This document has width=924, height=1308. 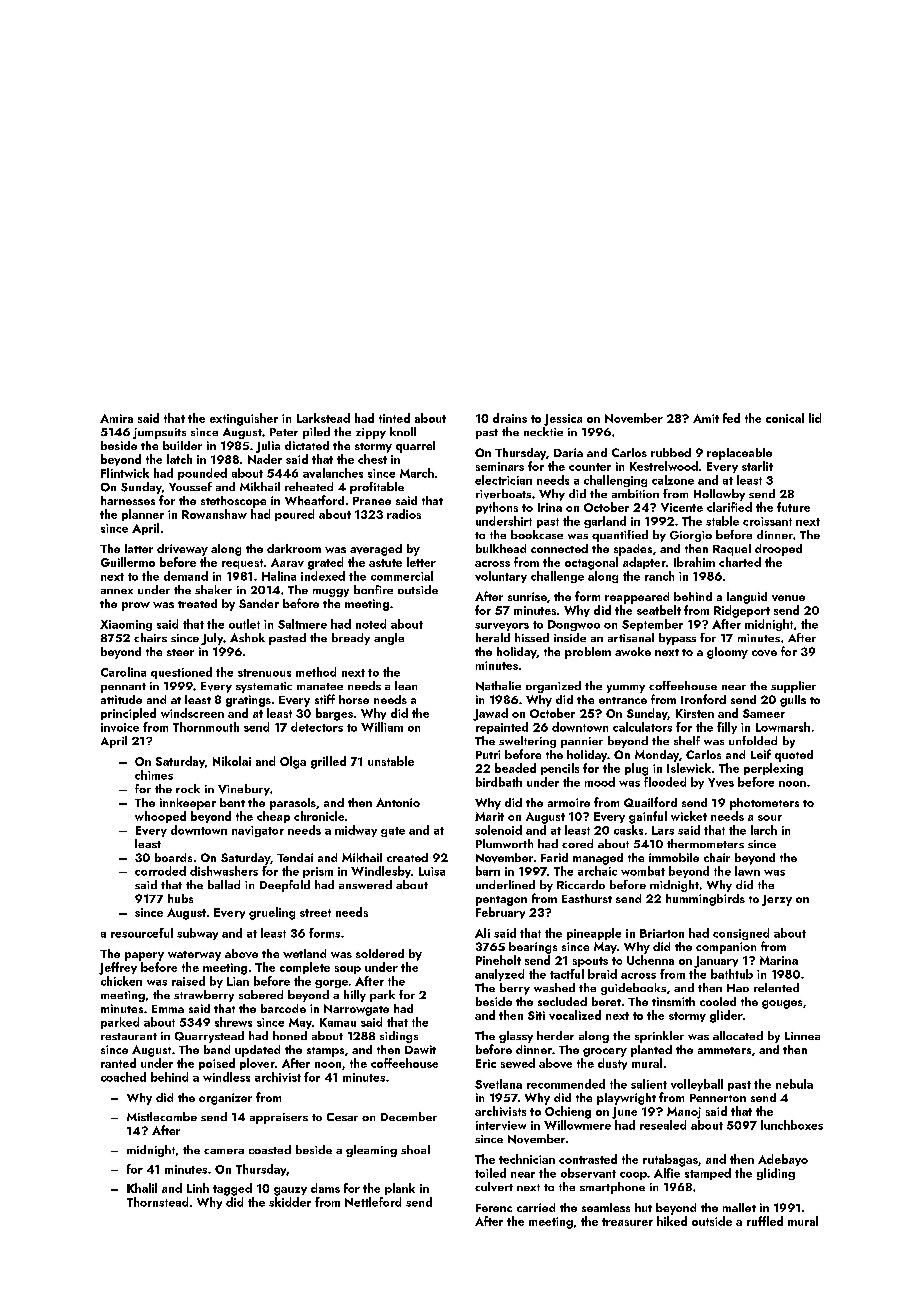 I want to click on created, so click(x=407, y=857).
